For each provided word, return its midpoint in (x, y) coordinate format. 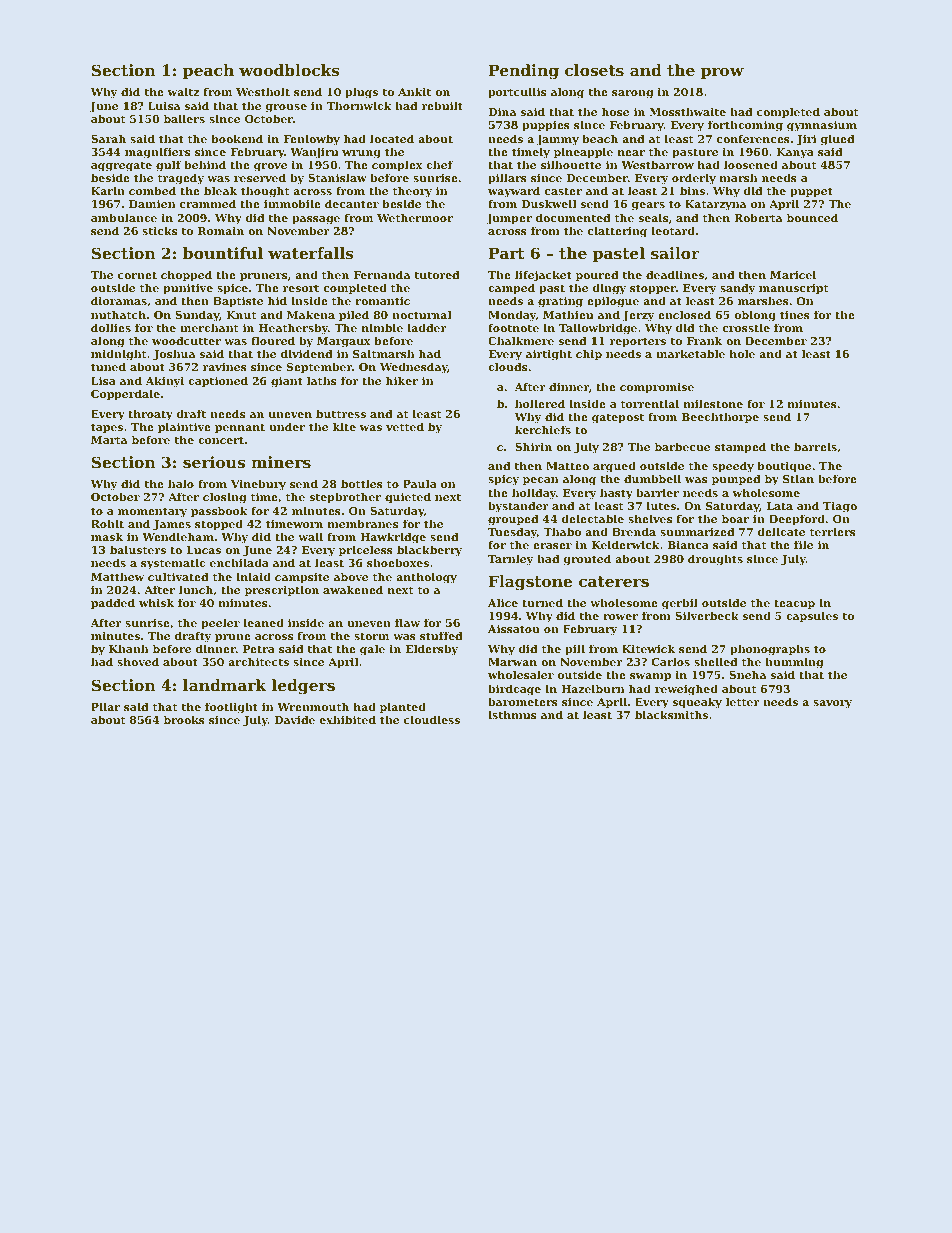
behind (205, 164)
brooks (184, 719)
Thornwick (359, 105)
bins (692, 190)
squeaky (697, 703)
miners (281, 462)
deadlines (675, 274)
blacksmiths (671, 714)
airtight (549, 355)
